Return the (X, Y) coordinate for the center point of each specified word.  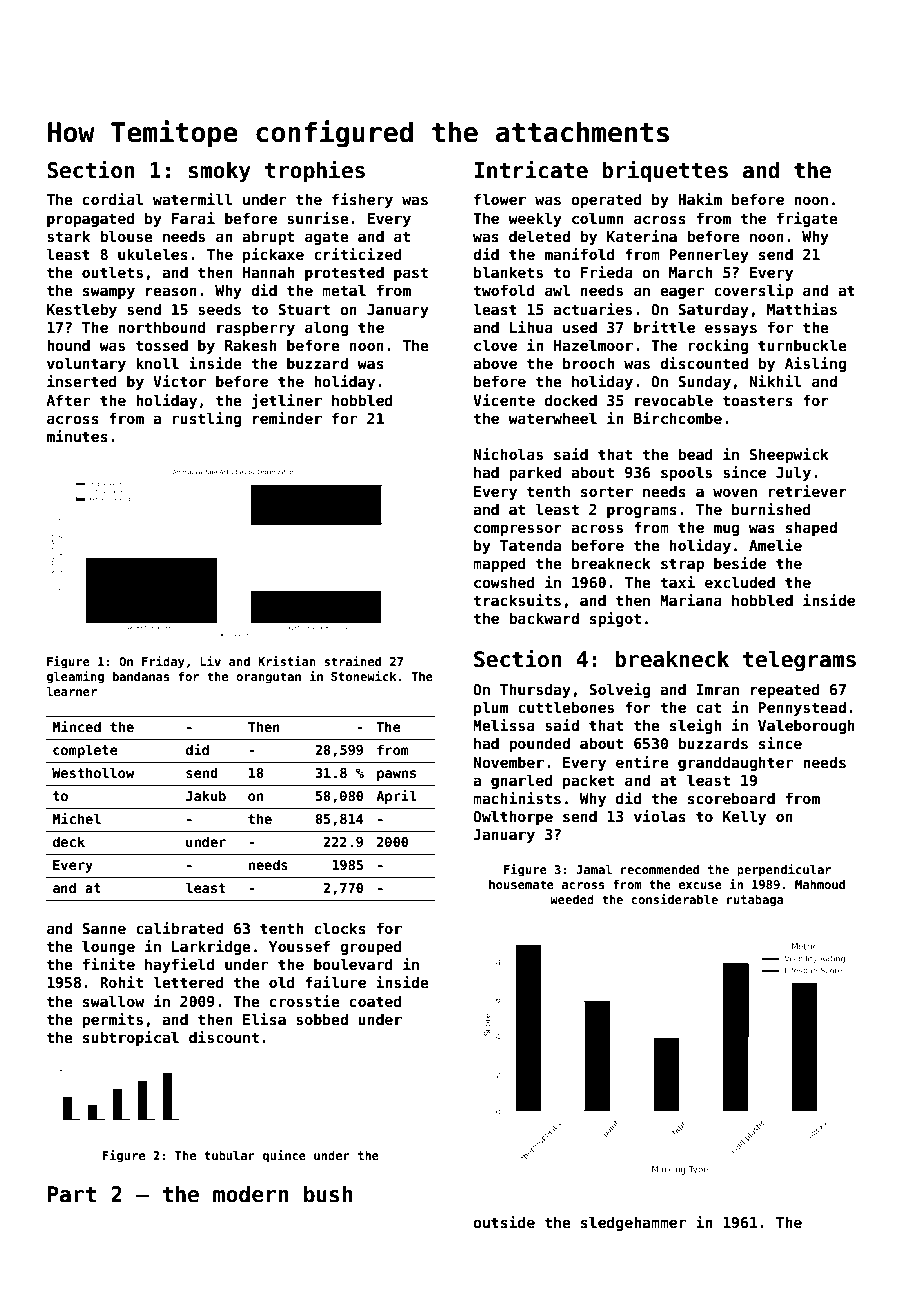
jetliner (287, 401)
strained (352, 661)
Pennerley (709, 255)
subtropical (131, 1038)
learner (72, 691)
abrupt (268, 237)
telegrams (799, 661)
